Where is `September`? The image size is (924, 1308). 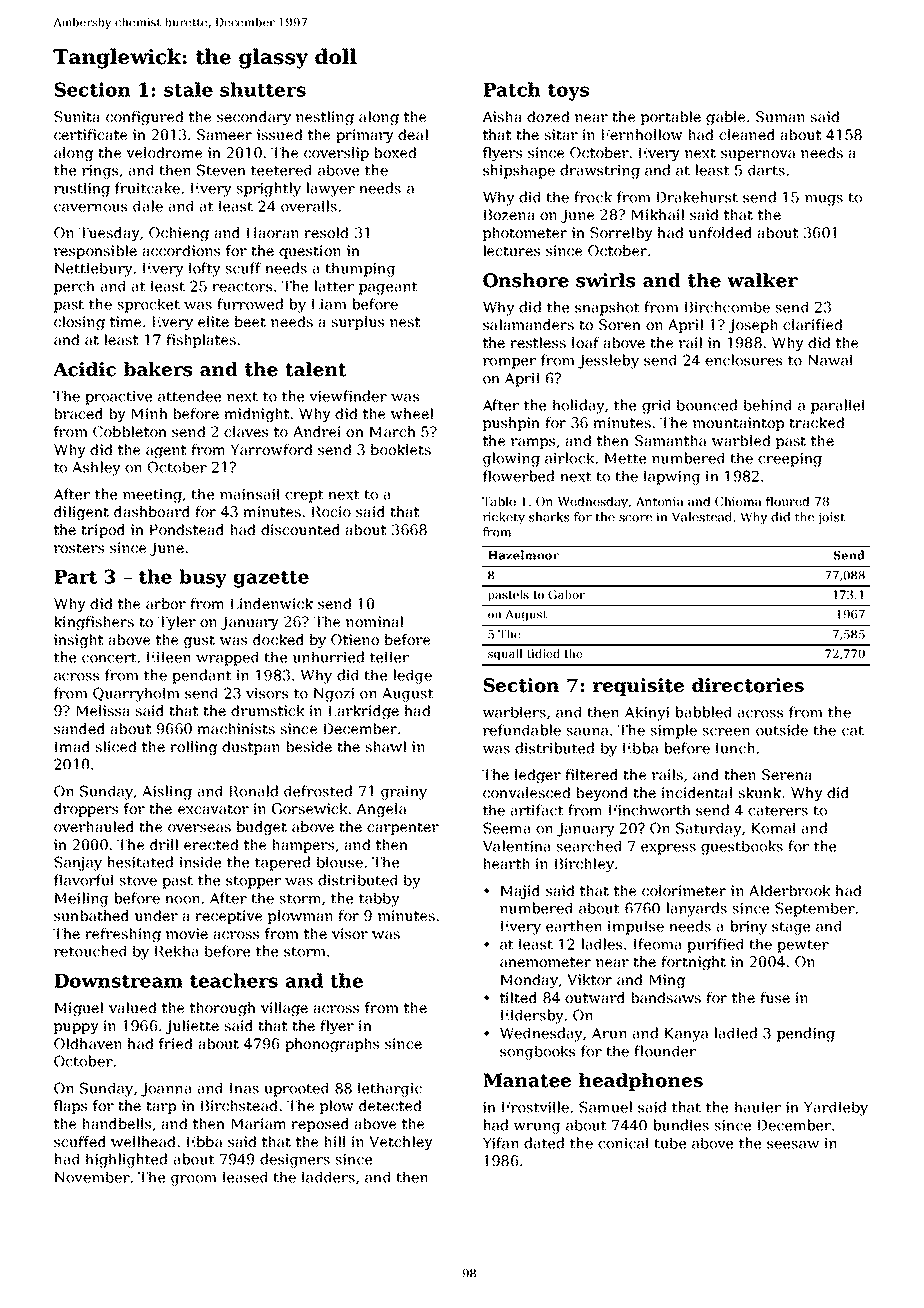
September is located at coordinates (815, 909).
